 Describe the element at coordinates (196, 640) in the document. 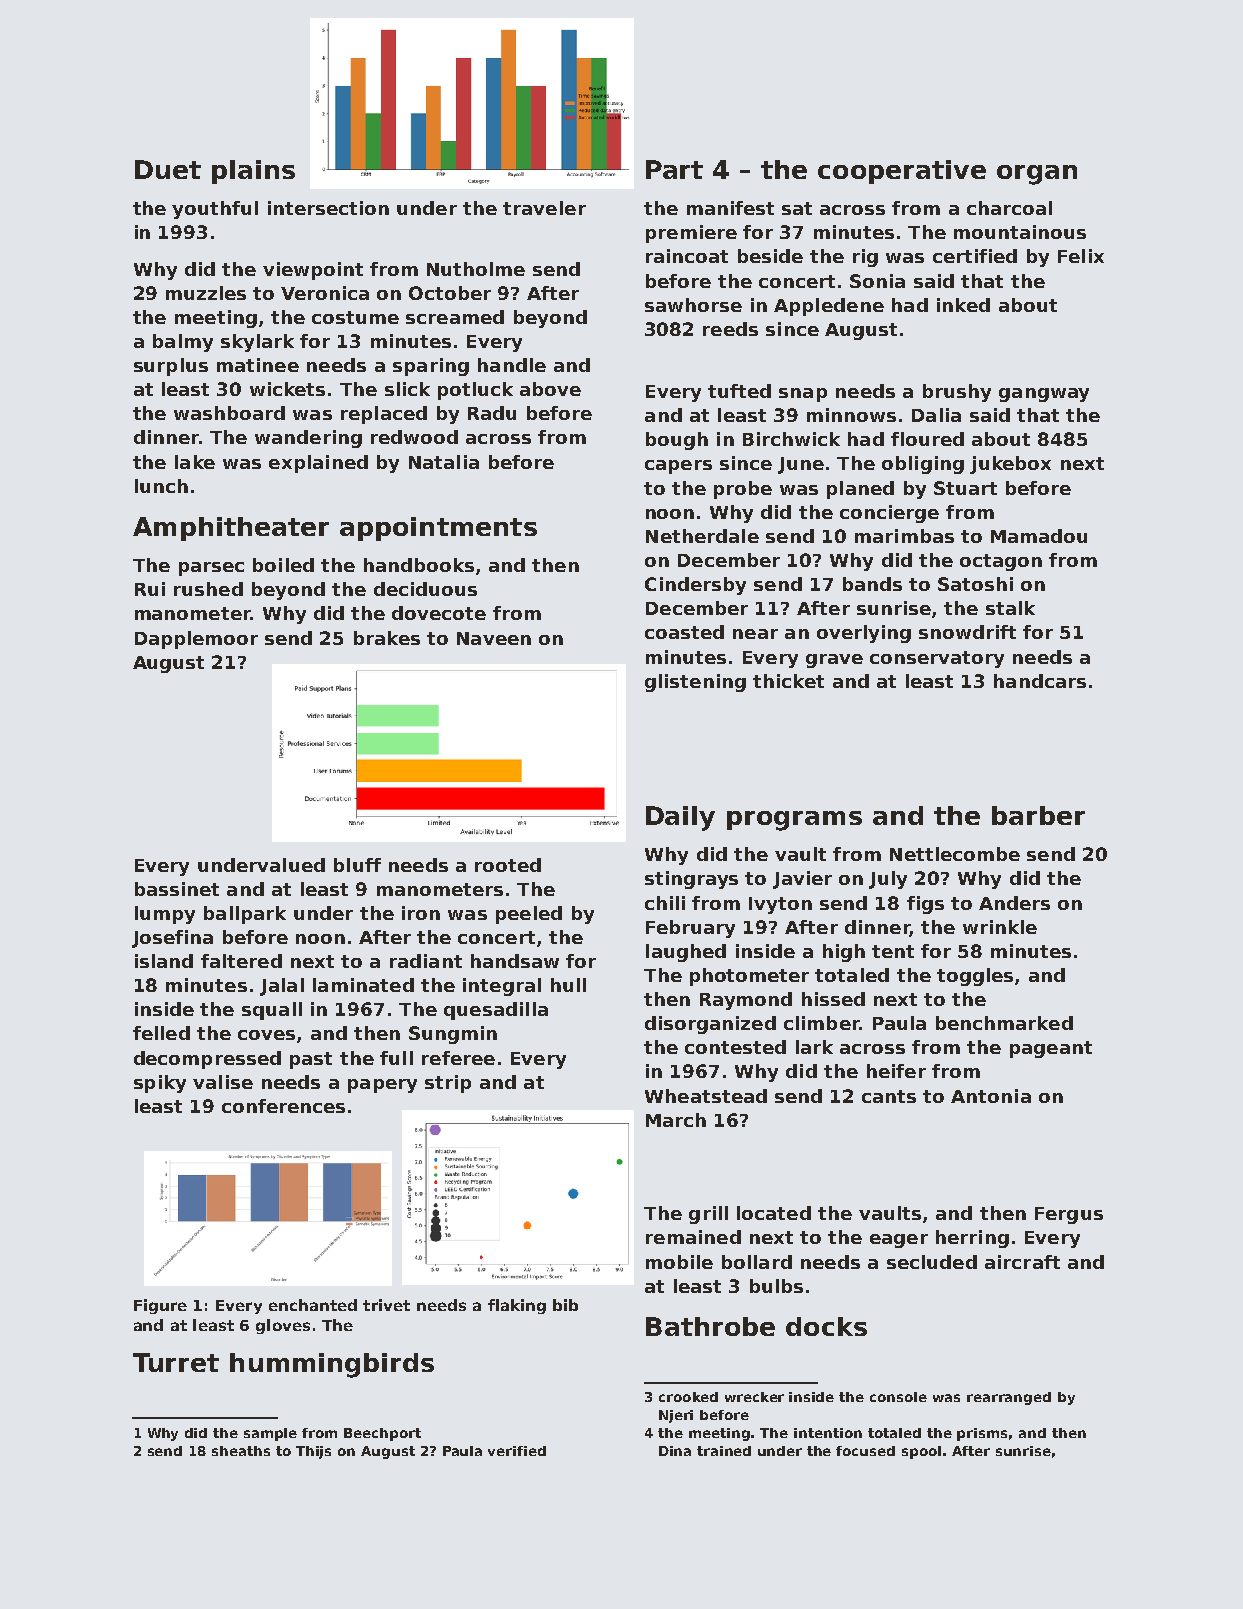

I see `Dapplemoor` at that location.
